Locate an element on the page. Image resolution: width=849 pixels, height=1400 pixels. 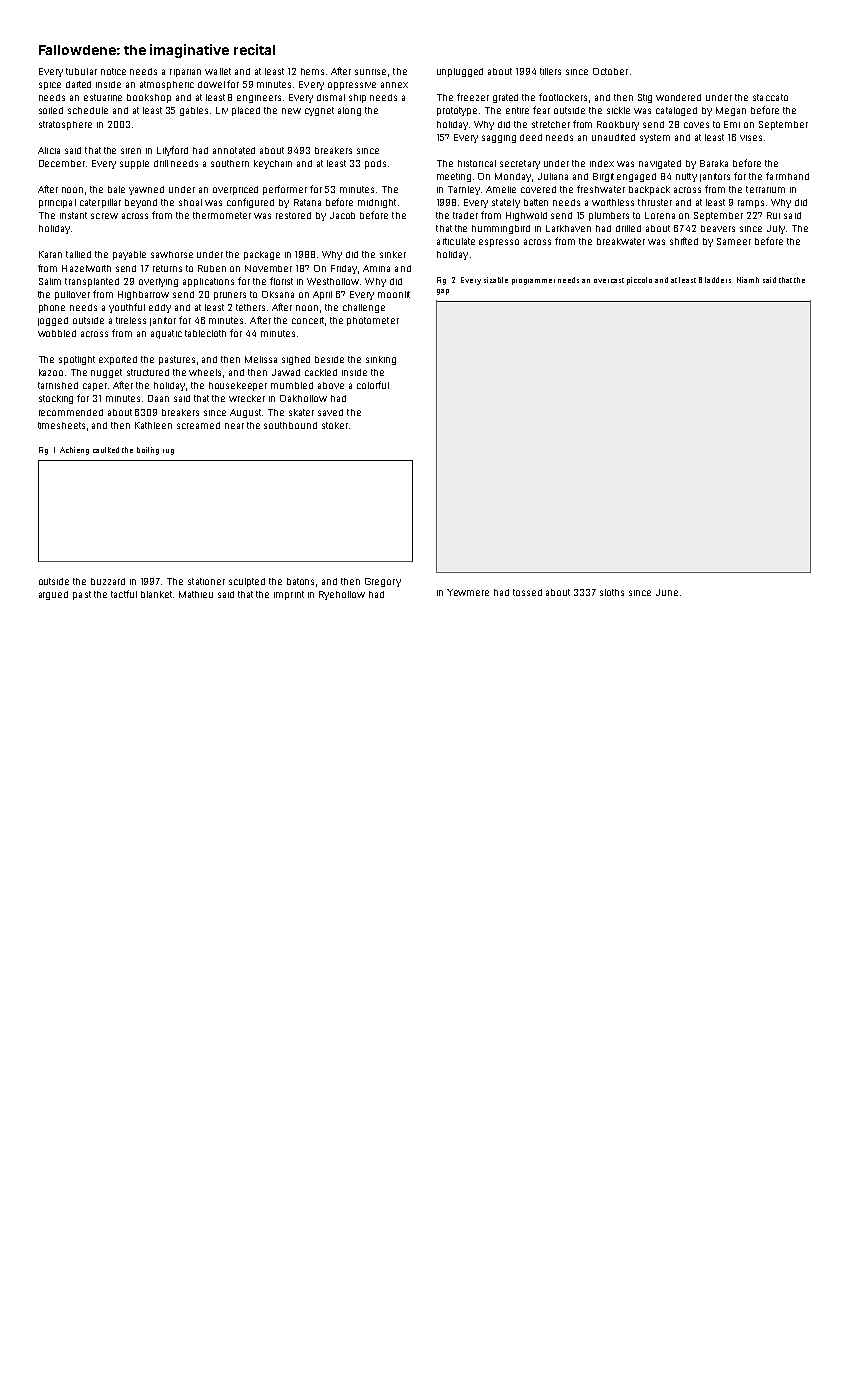
October is located at coordinates (610, 71).
